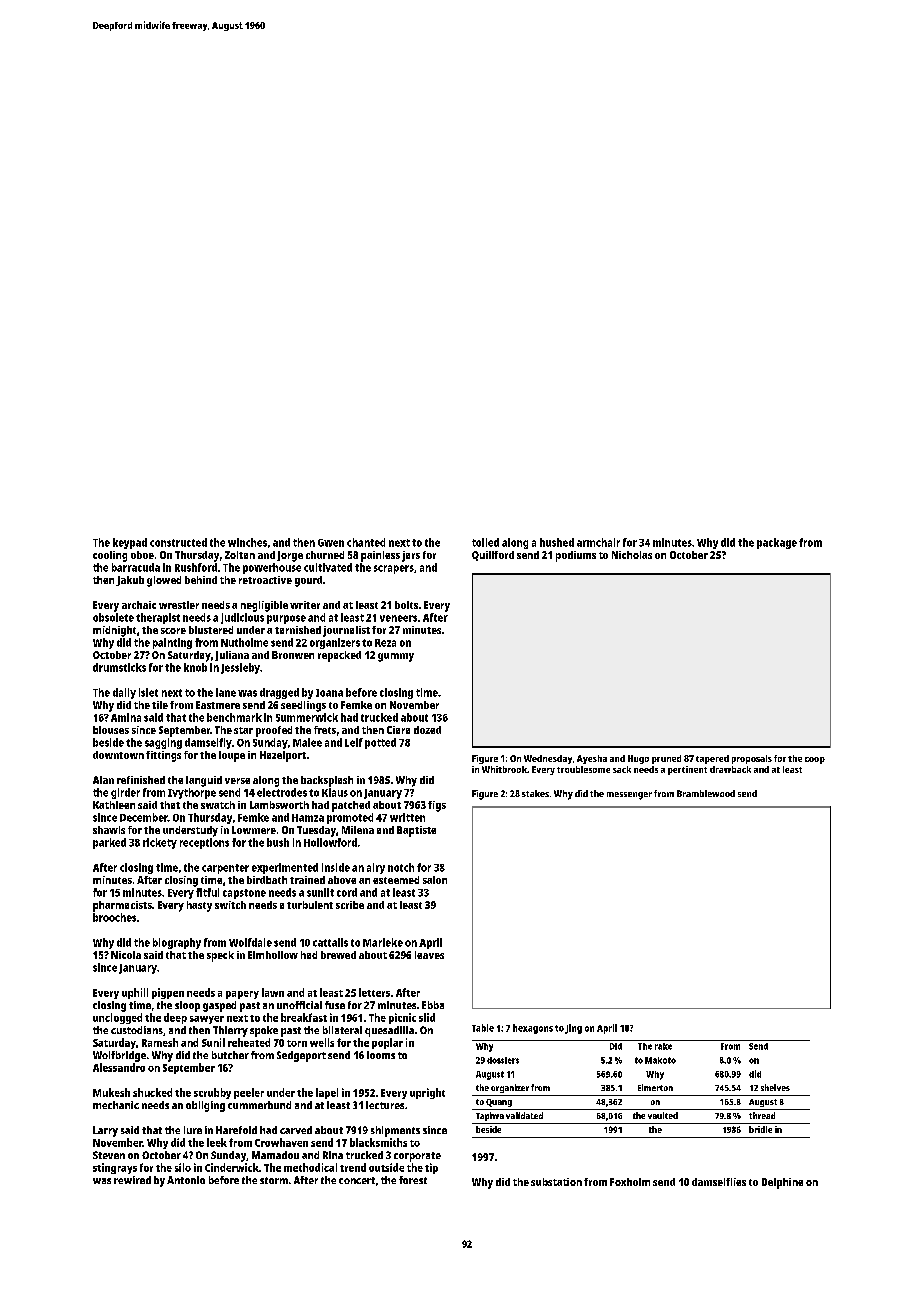 Image resolution: width=924 pixels, height=1308 pixels. Describe the element at coordinates (111, 730) in the screenshot. I see `blouses` at that location.
